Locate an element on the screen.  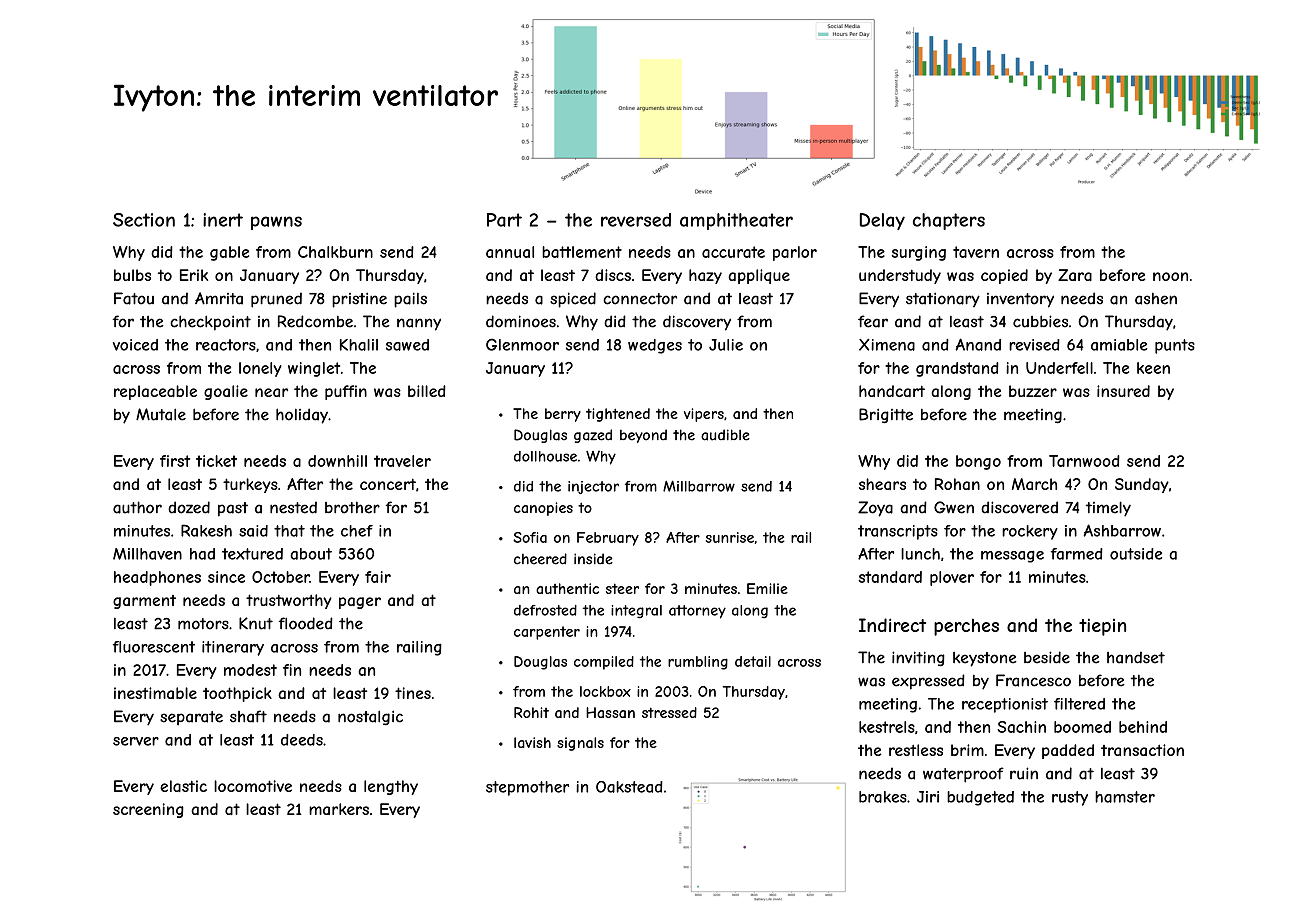
Millbarrow is located at coordinates (699, 486).
